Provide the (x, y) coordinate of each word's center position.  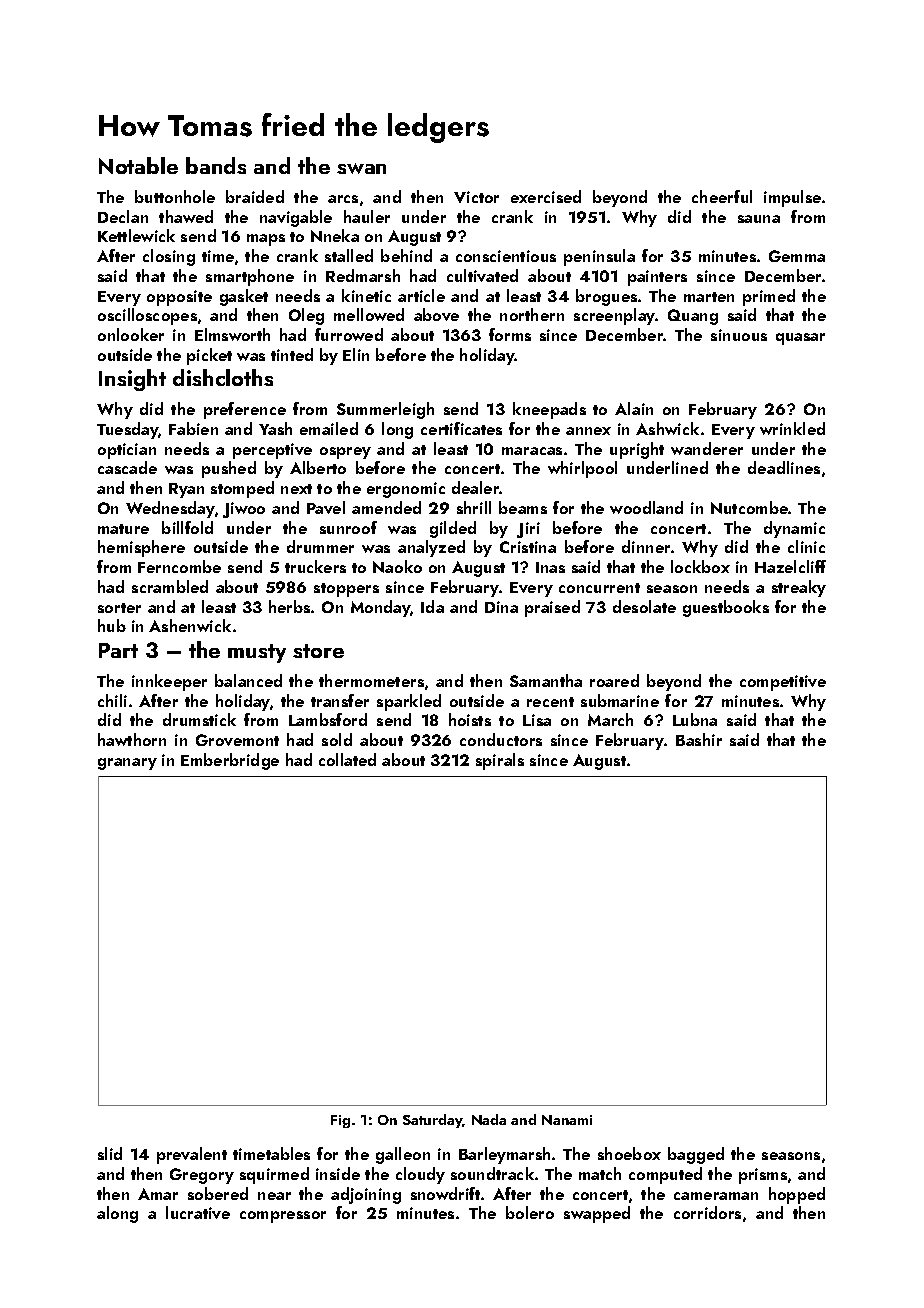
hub (112, 625)
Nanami (567, 1120)
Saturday (433, 1121)
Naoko (397, 566)
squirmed (274, 1175)
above (436, 314)
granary (127, 764)
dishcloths (223, 377)
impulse (792, 198)
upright (637, 450)
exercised (546, 196)
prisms (763, 1176)
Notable (138, 165)
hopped (797, 1195)
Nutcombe (749, 507)
